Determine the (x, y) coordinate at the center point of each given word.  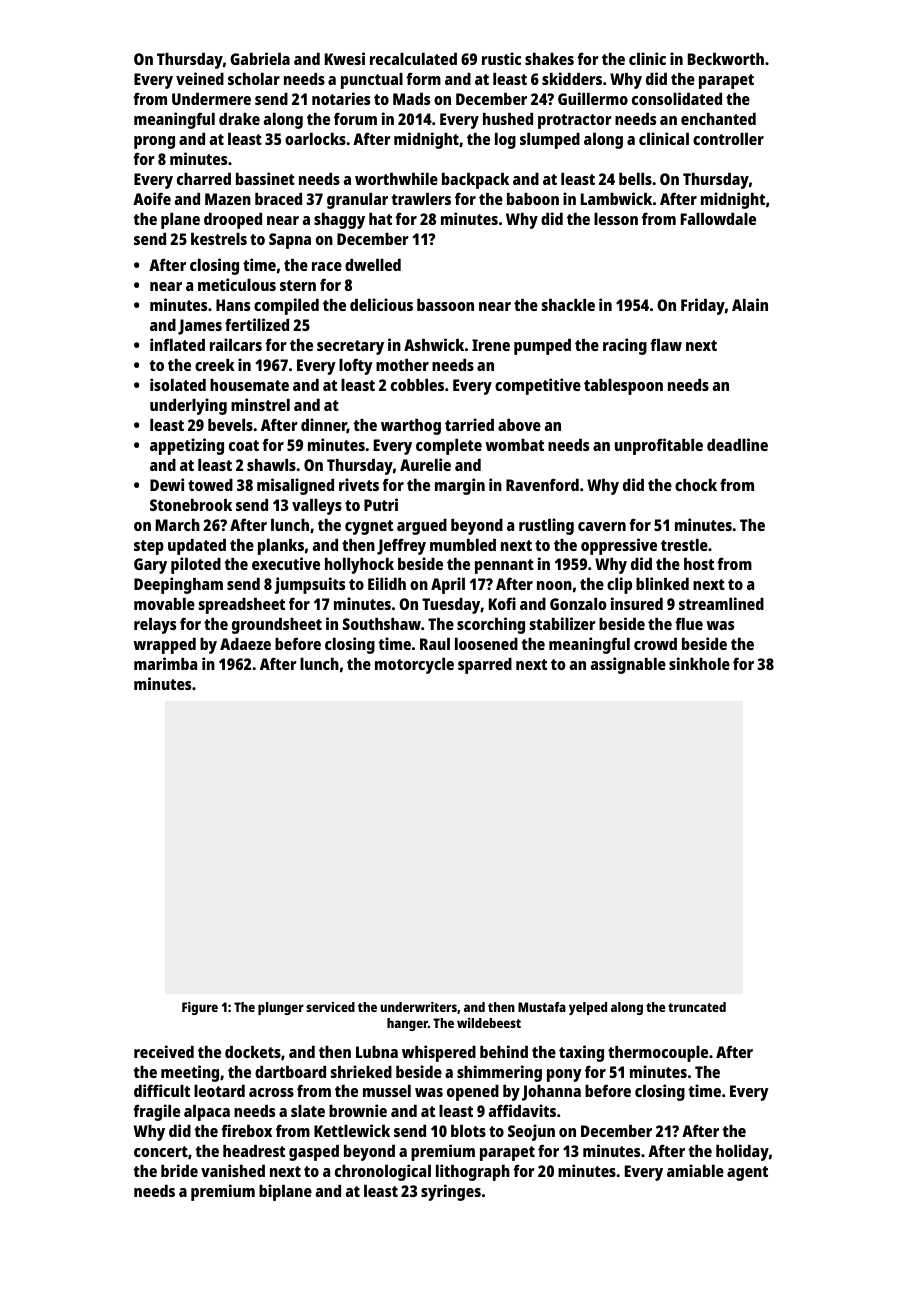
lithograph (473, 1172)
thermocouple (658, 1054)
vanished (233, 1170)
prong (154, 142)
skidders (572, 78)
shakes (549, 59)
